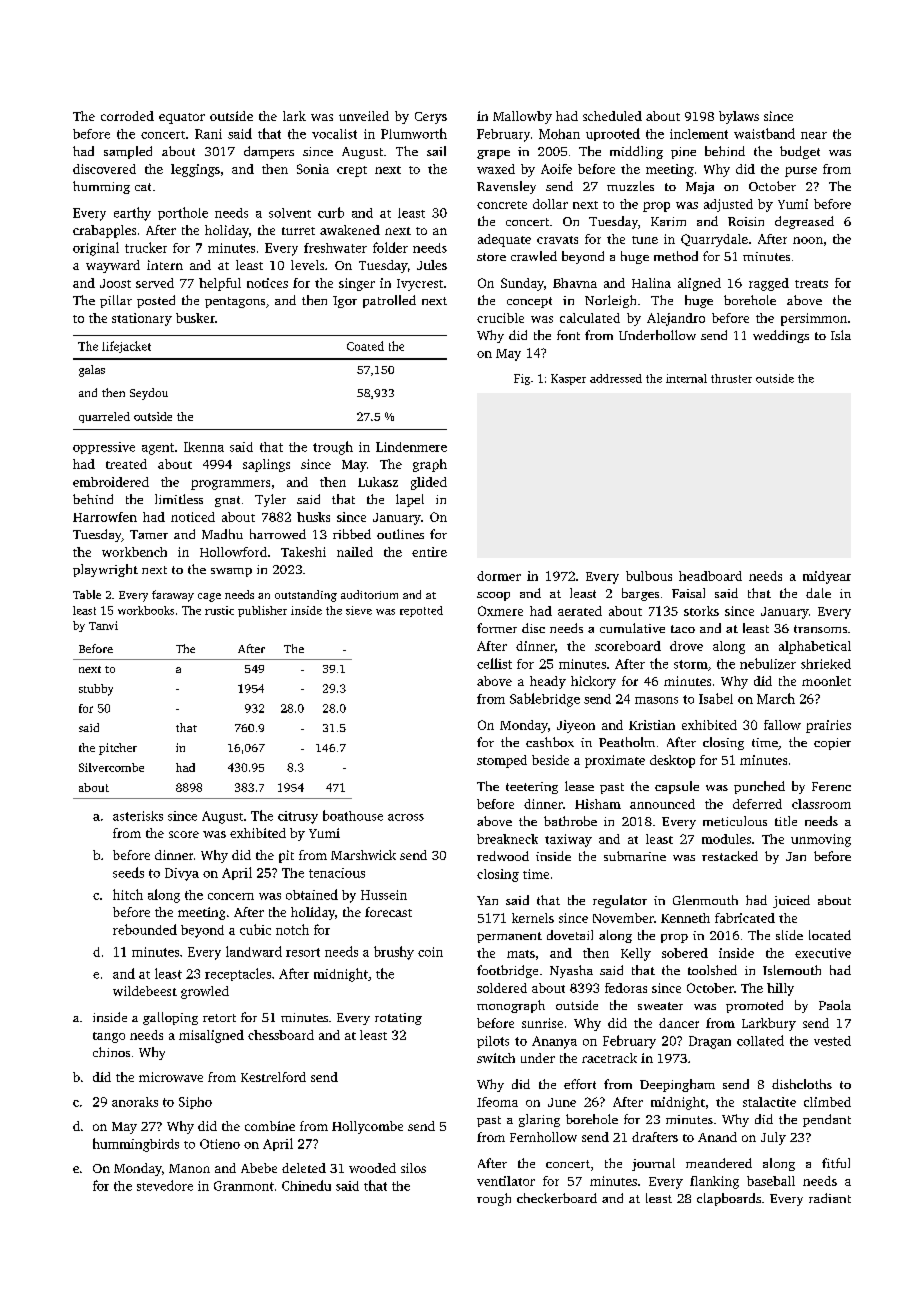 This image has height=1308, width=924. I want to click on Lindenmere, so click(411, 447).
